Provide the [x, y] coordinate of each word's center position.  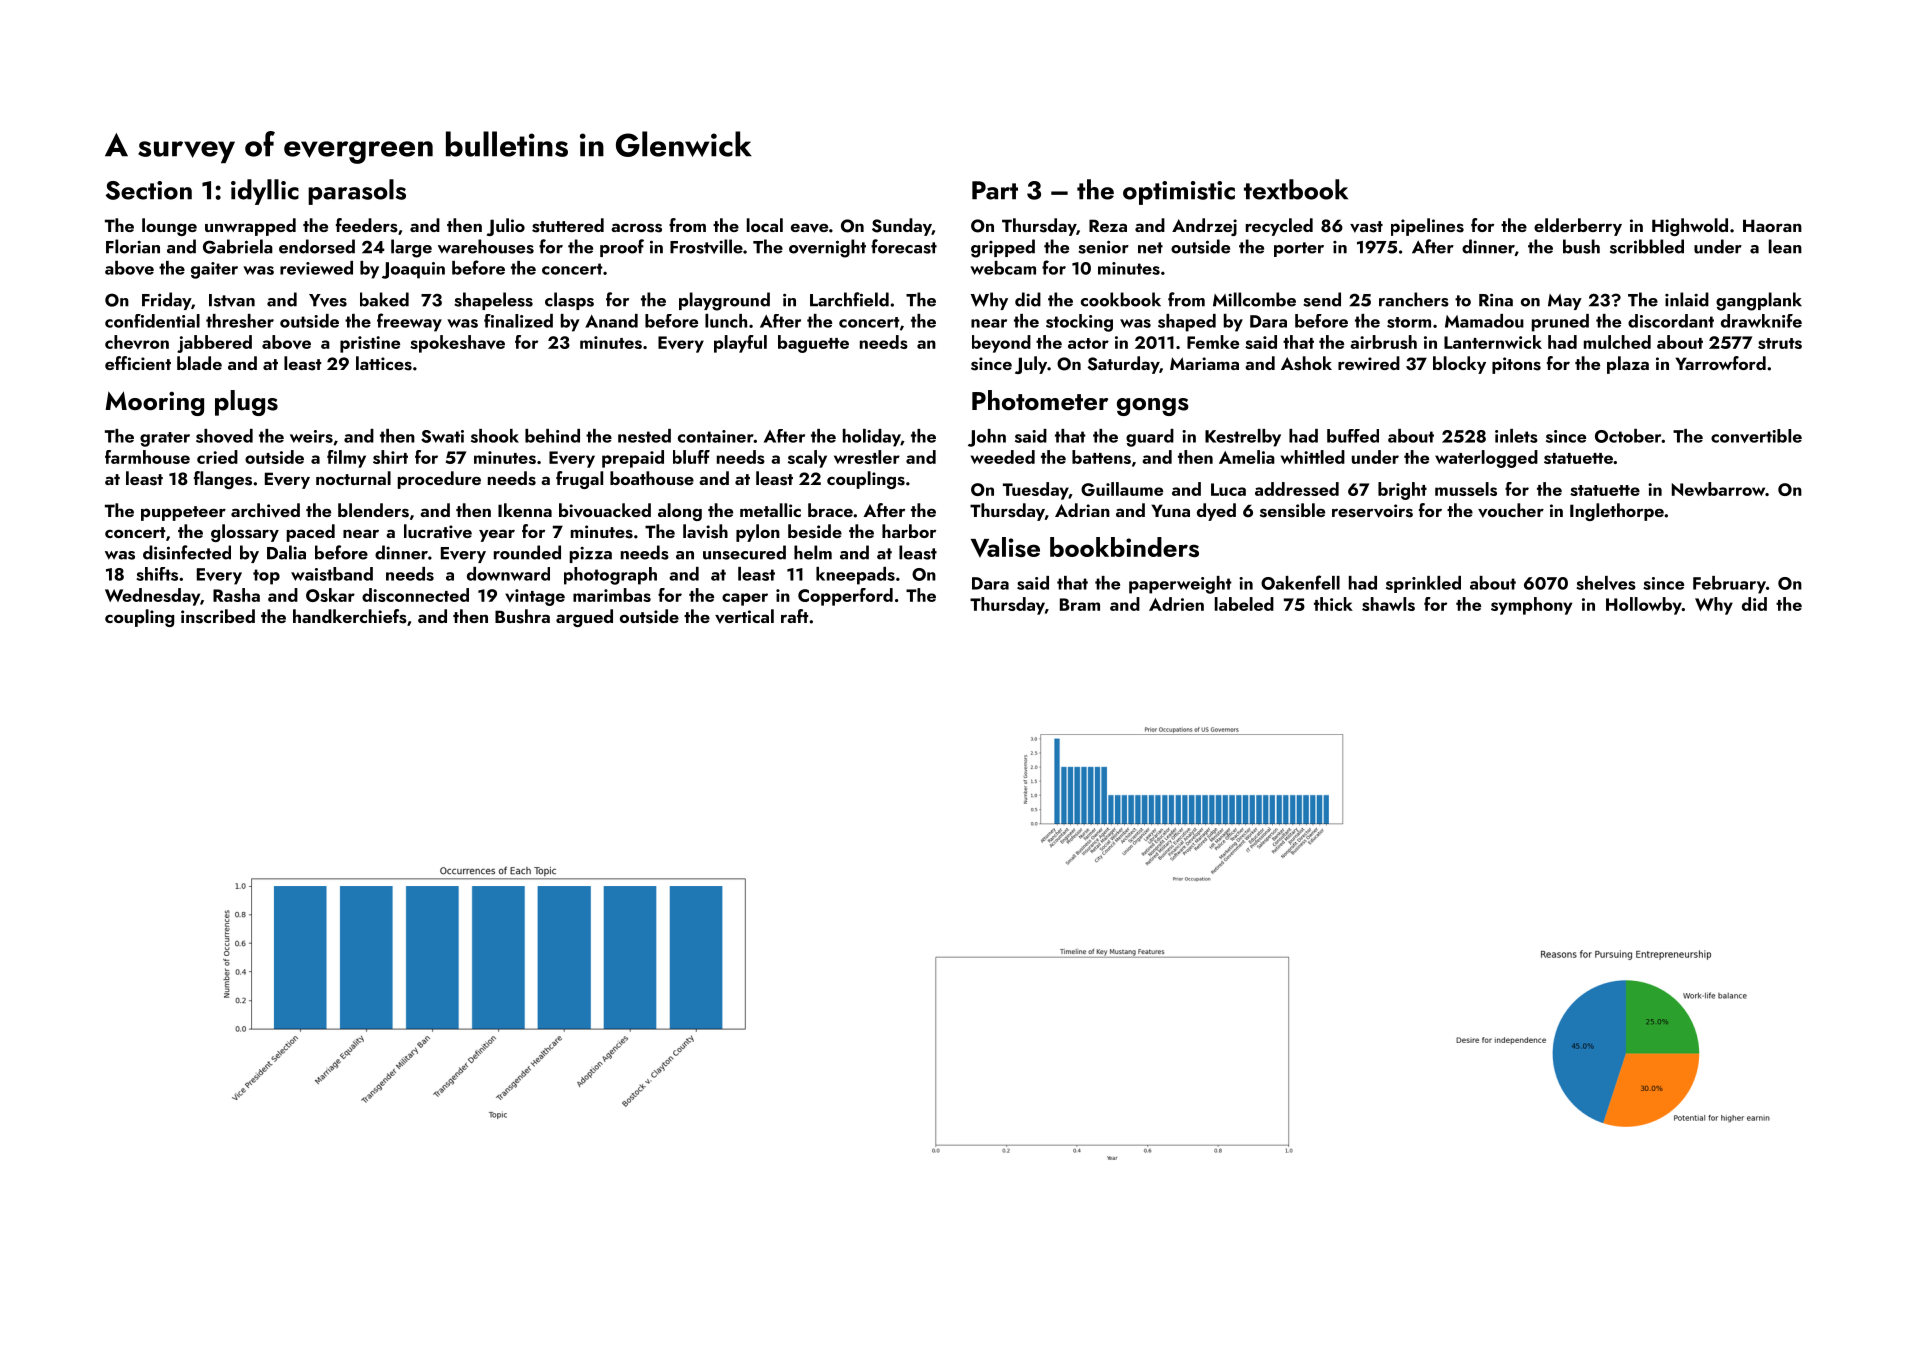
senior [1103, 247]
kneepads [855, 576]
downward [508, 574]
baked [384, 299]
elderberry [1578, 227]
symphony [1531, 606]
